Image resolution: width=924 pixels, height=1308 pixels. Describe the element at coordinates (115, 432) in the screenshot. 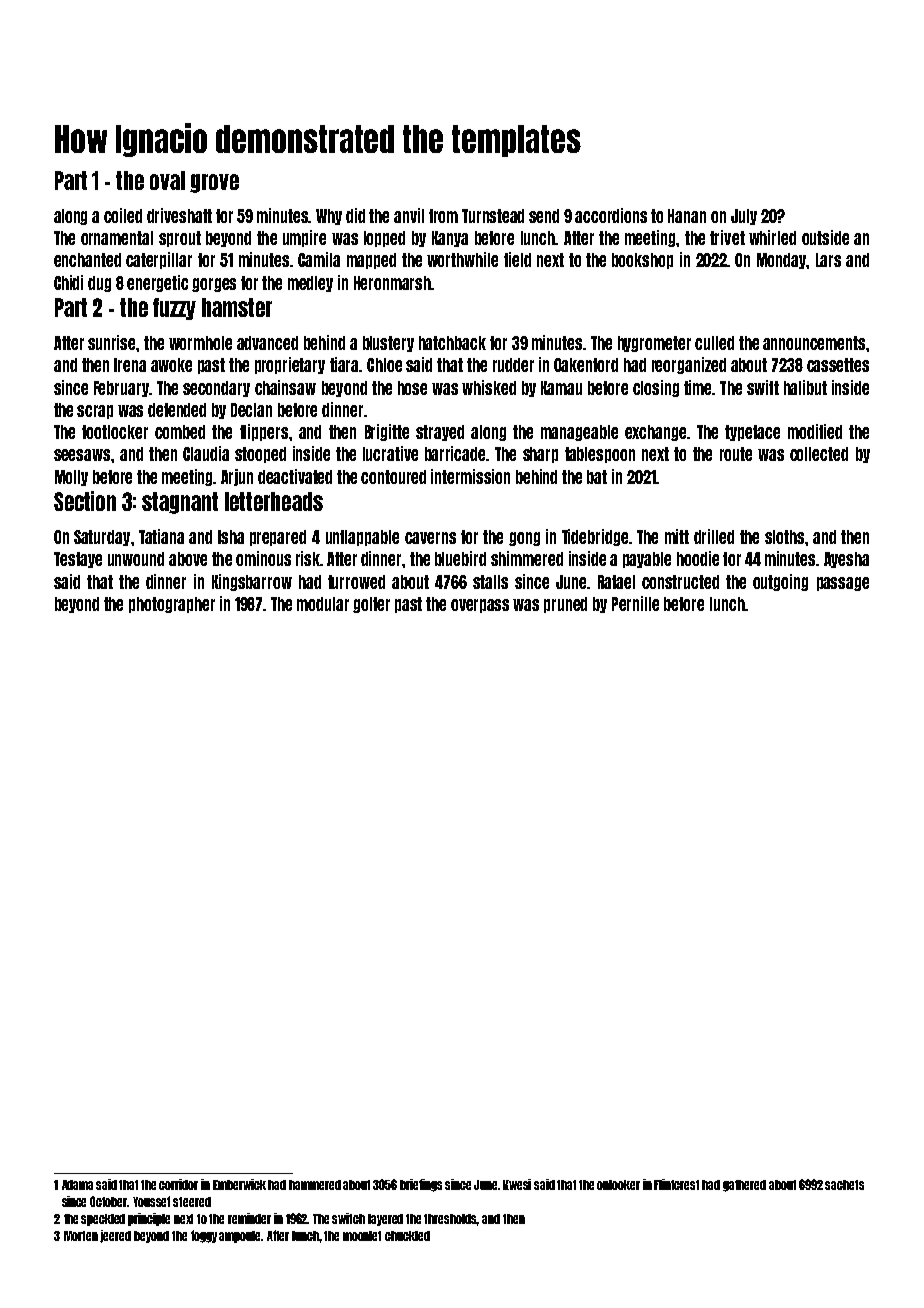

I see `footlocker` at that location.
